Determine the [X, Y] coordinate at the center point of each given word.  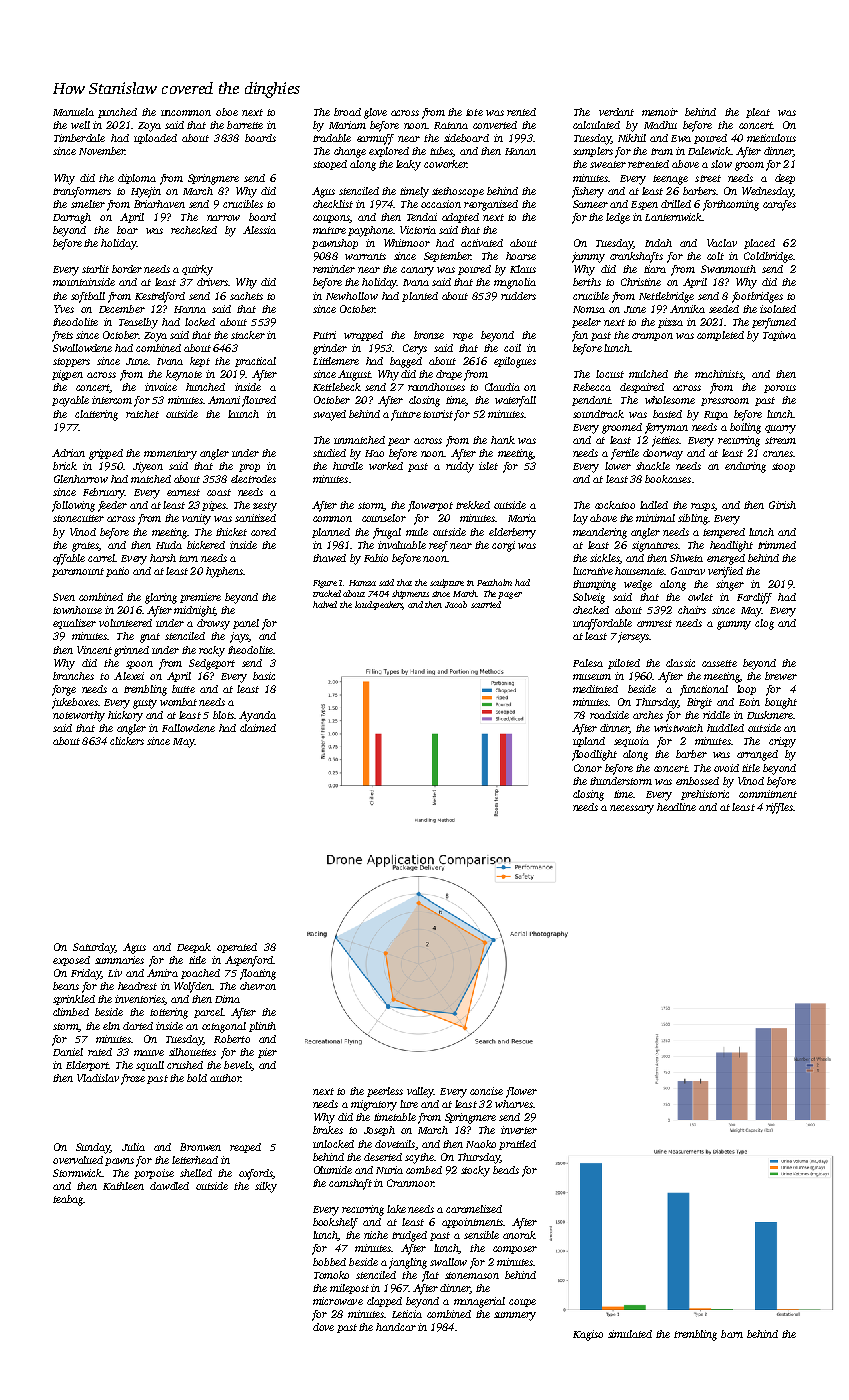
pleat [758, 113]
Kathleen [123, 1186]
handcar [396, 1327]
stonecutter [78, 518]
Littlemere [336, 361]
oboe [227, 112]
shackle [653, 466]
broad [347, 112]
